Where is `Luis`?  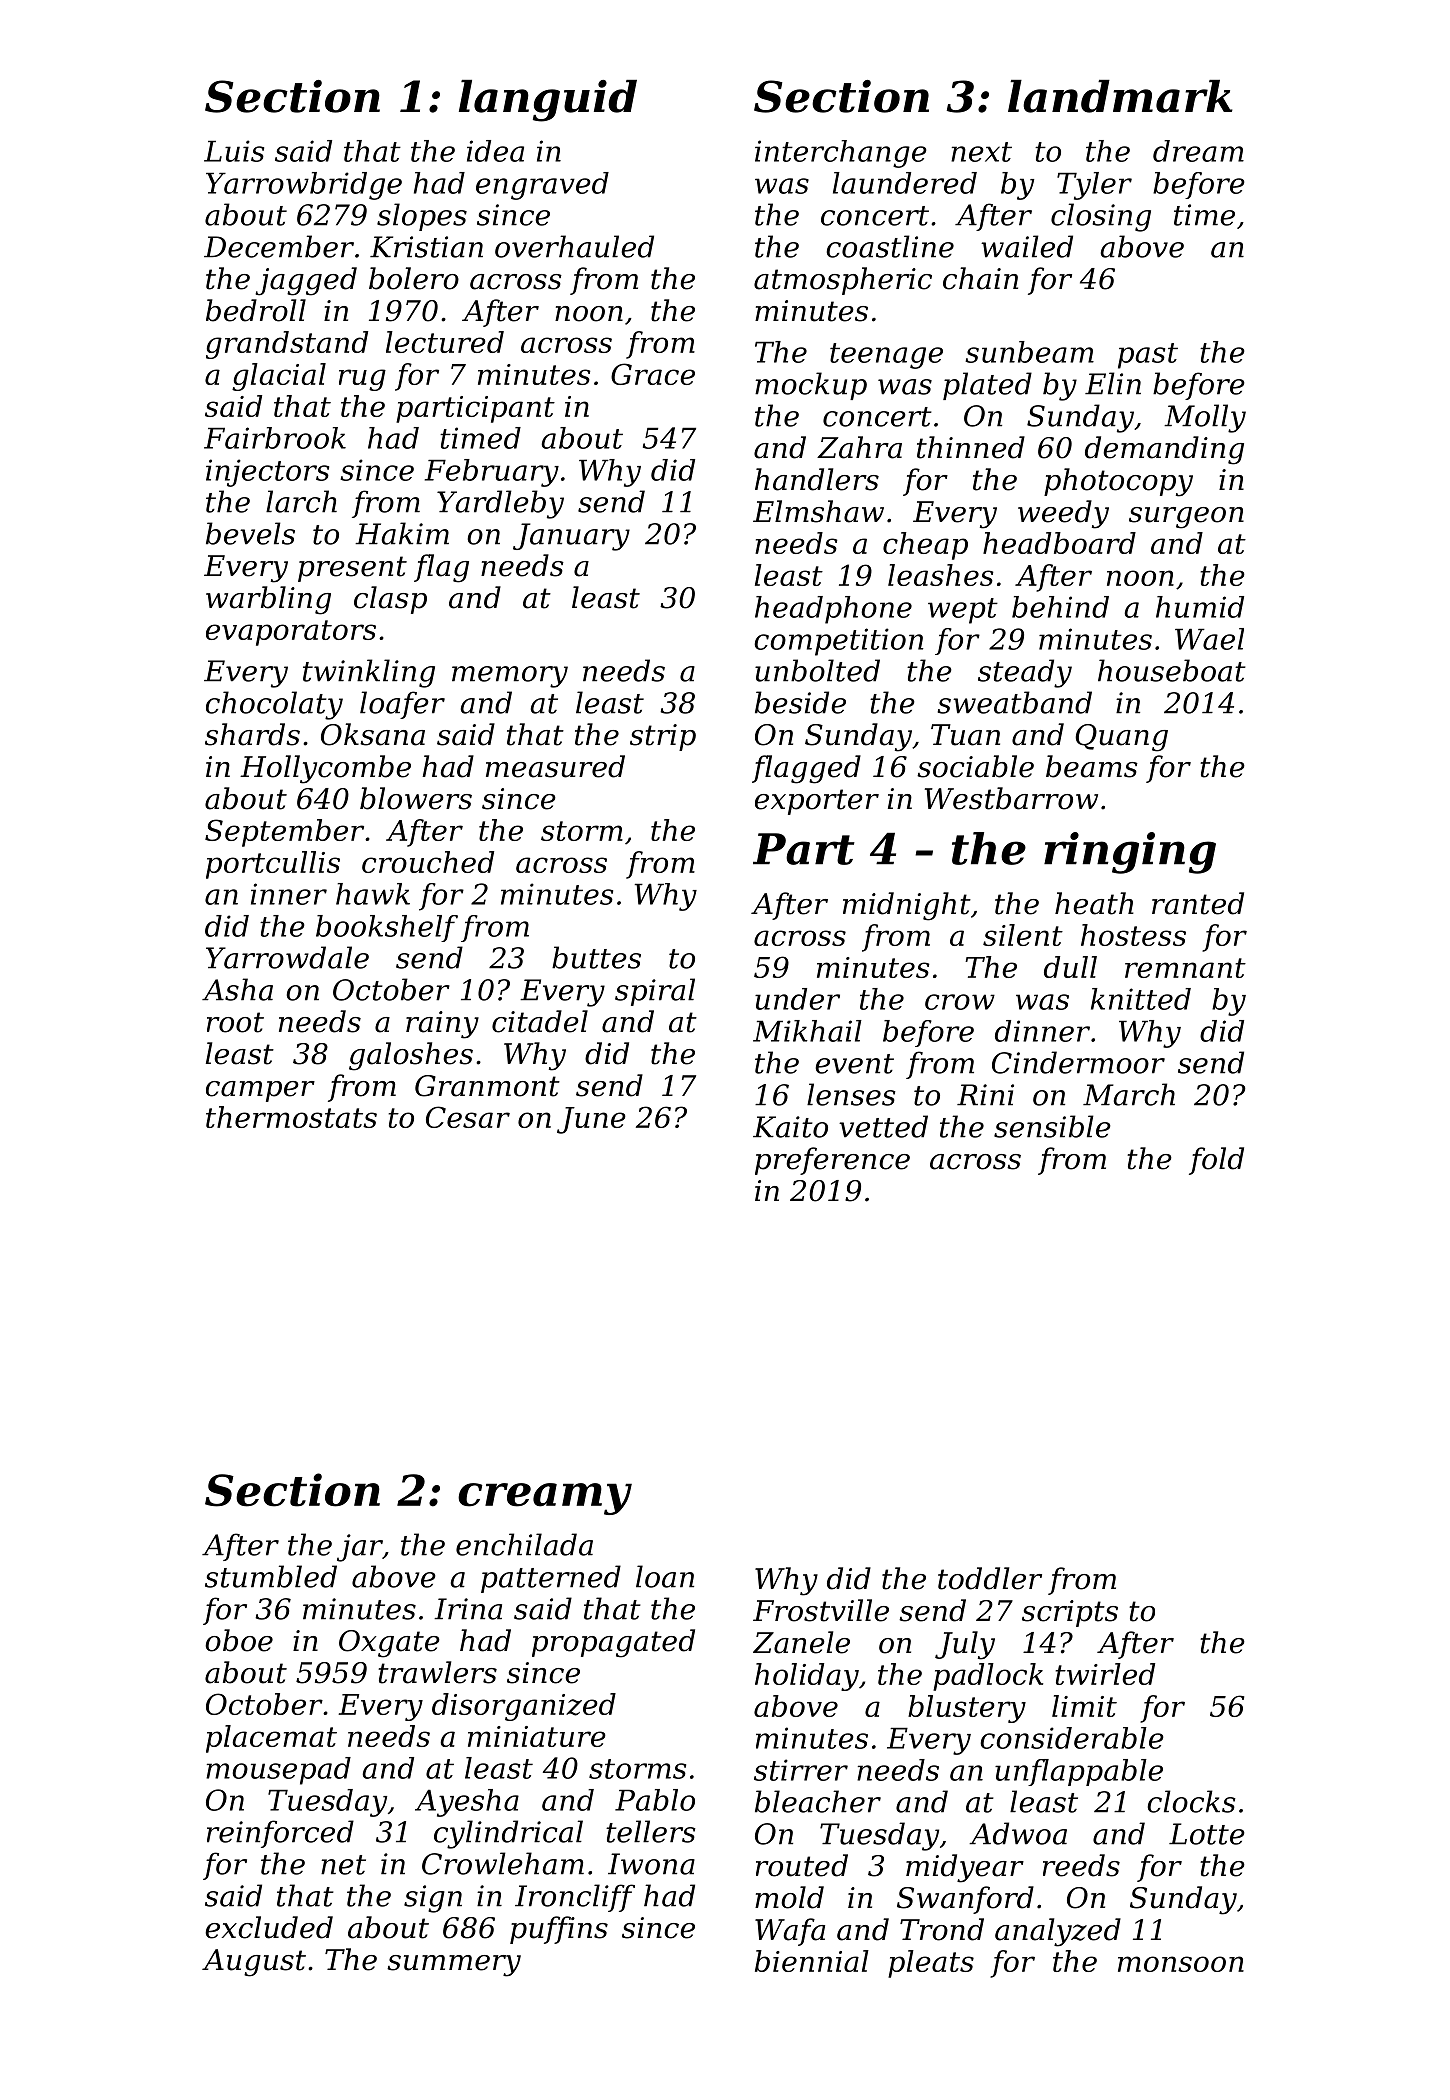 Luis is located at coordinates (234, 151).
